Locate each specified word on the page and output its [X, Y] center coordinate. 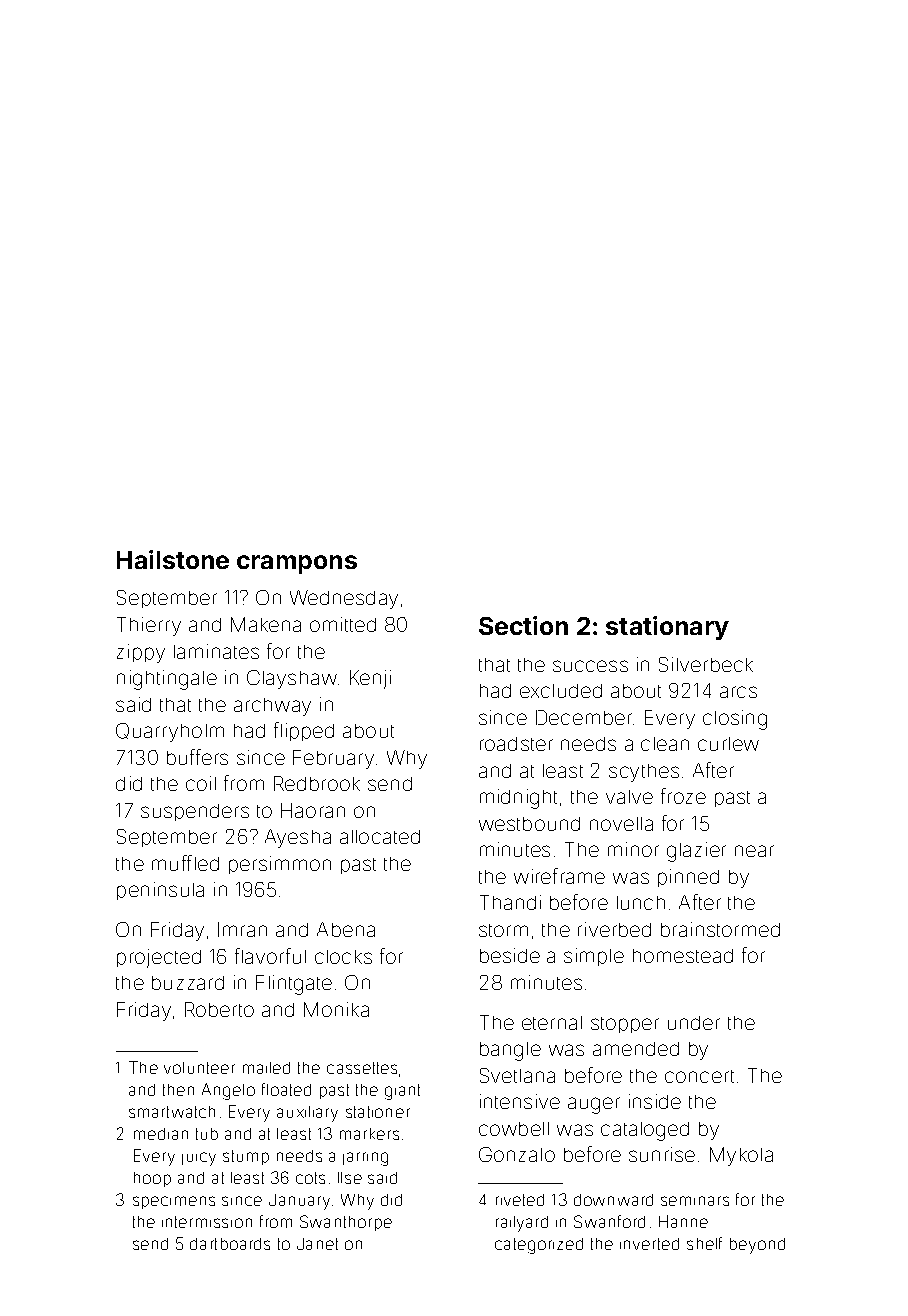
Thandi [510, 902]
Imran [242, 929]
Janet [317, 1244]
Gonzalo [517, 1154]
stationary [667, 628]
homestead [683, 956]
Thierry [149, 626]
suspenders [195, 812]
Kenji [370, 679]
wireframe [559, 876]
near [754, 851]
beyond [757, 1246]
